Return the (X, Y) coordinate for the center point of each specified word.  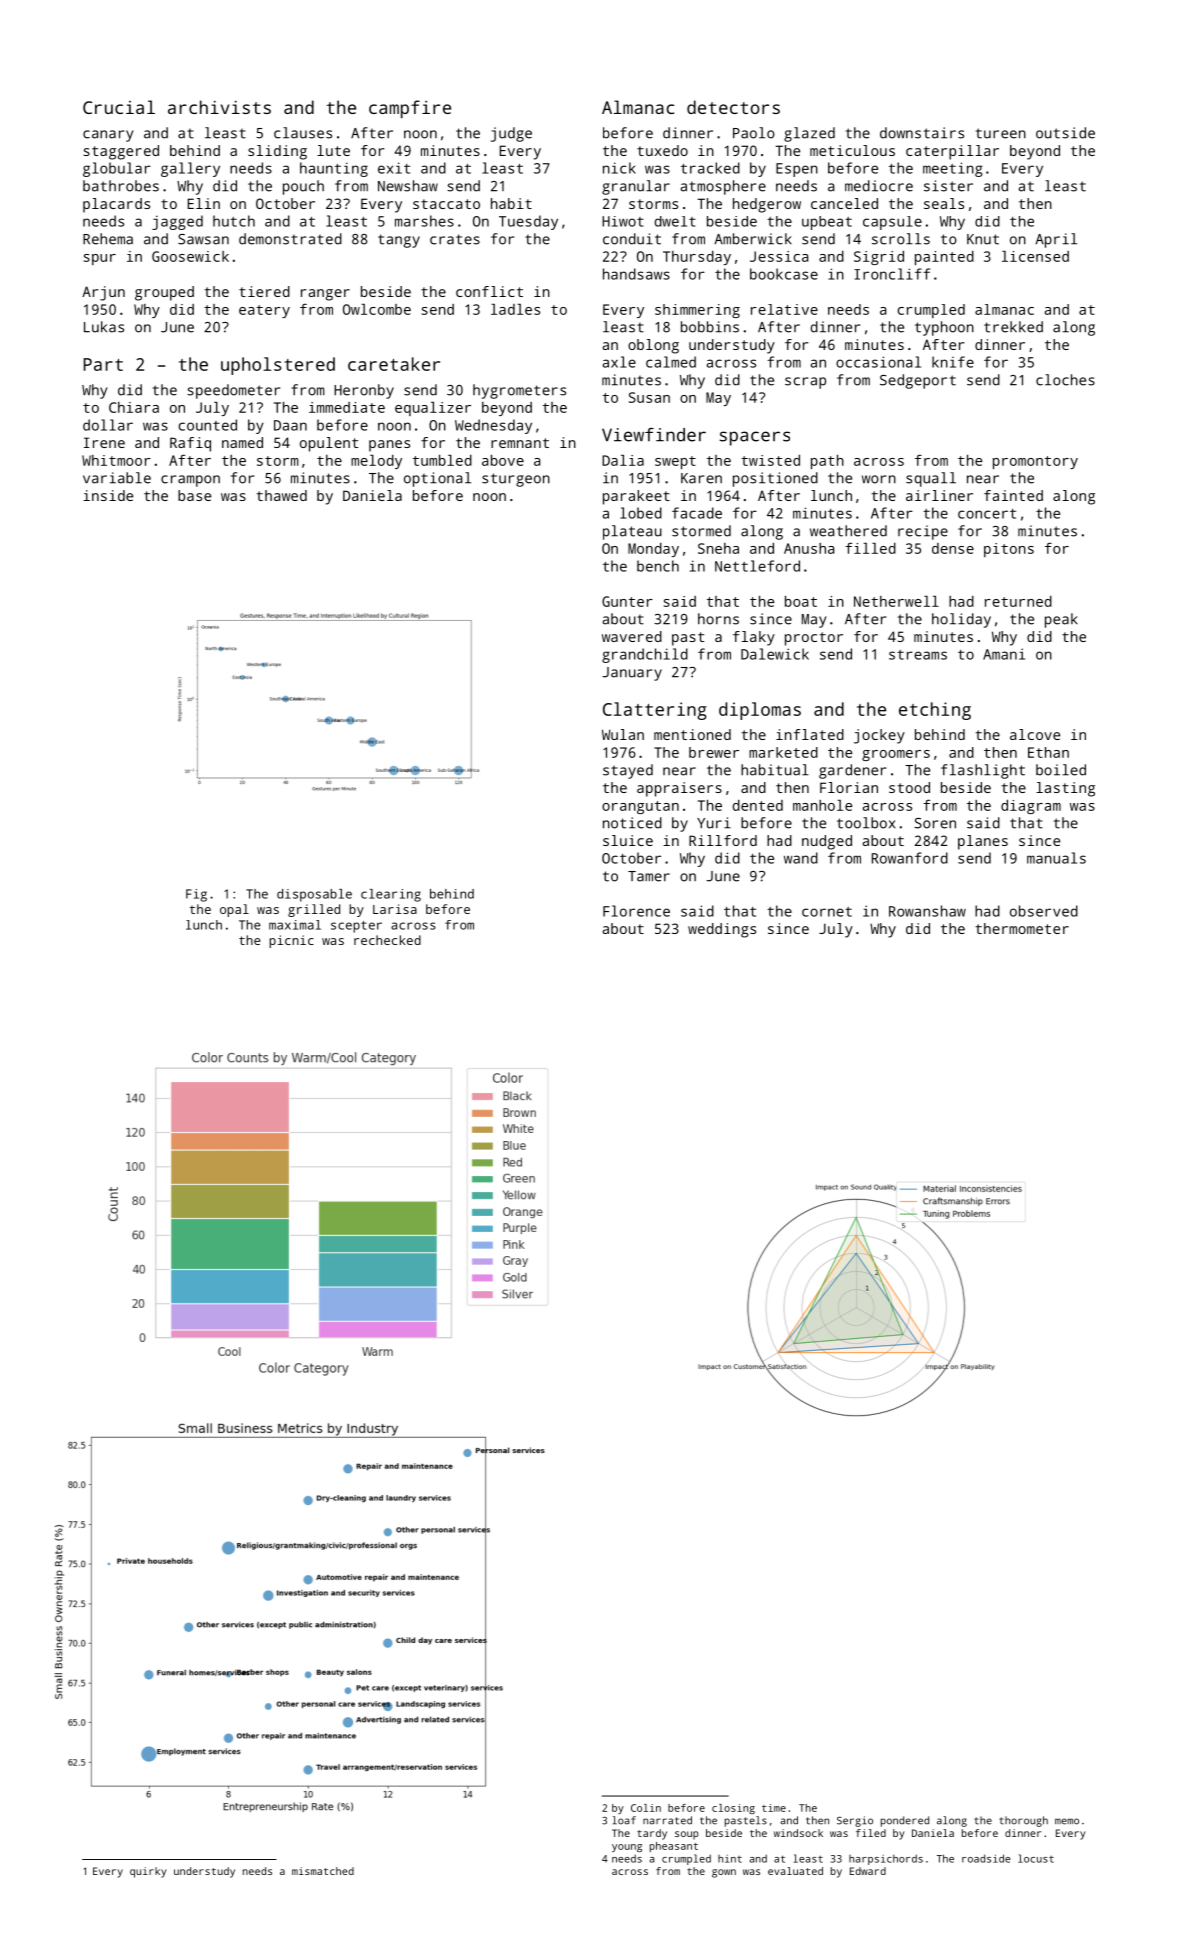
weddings (722, 930)
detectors (733, 107)
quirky (148, 1872)
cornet (827, 912)
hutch (234, 221)
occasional (878, 362)
